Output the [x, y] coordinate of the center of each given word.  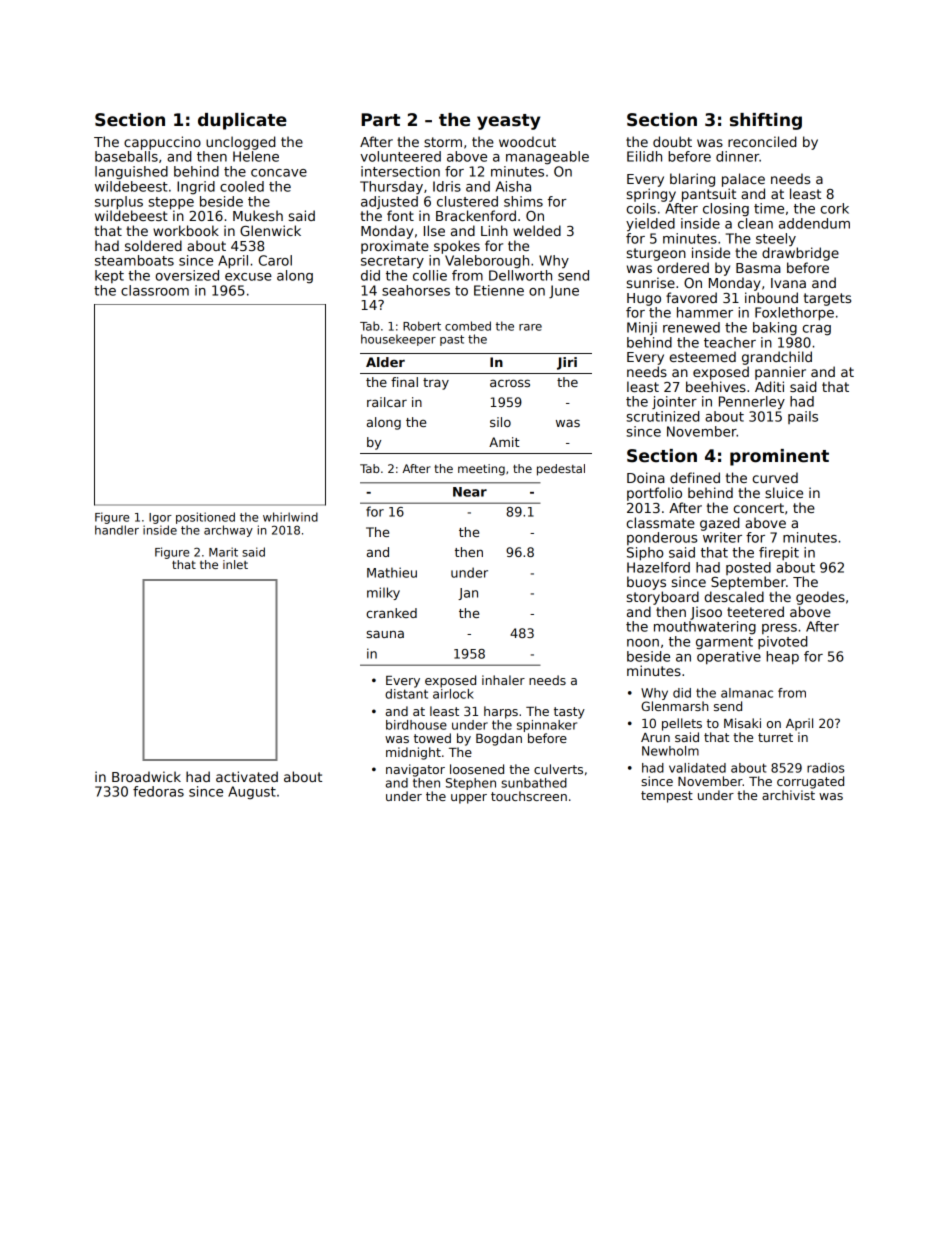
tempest [667, 797]
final [404, 382]
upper [469, 799]
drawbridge [800, 254]
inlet [235, 564]
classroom [155, 290]
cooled [242, 186]
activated [247, 776]
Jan [468, 594]
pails [803, 417]
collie [430, 275]
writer [722, 537]
